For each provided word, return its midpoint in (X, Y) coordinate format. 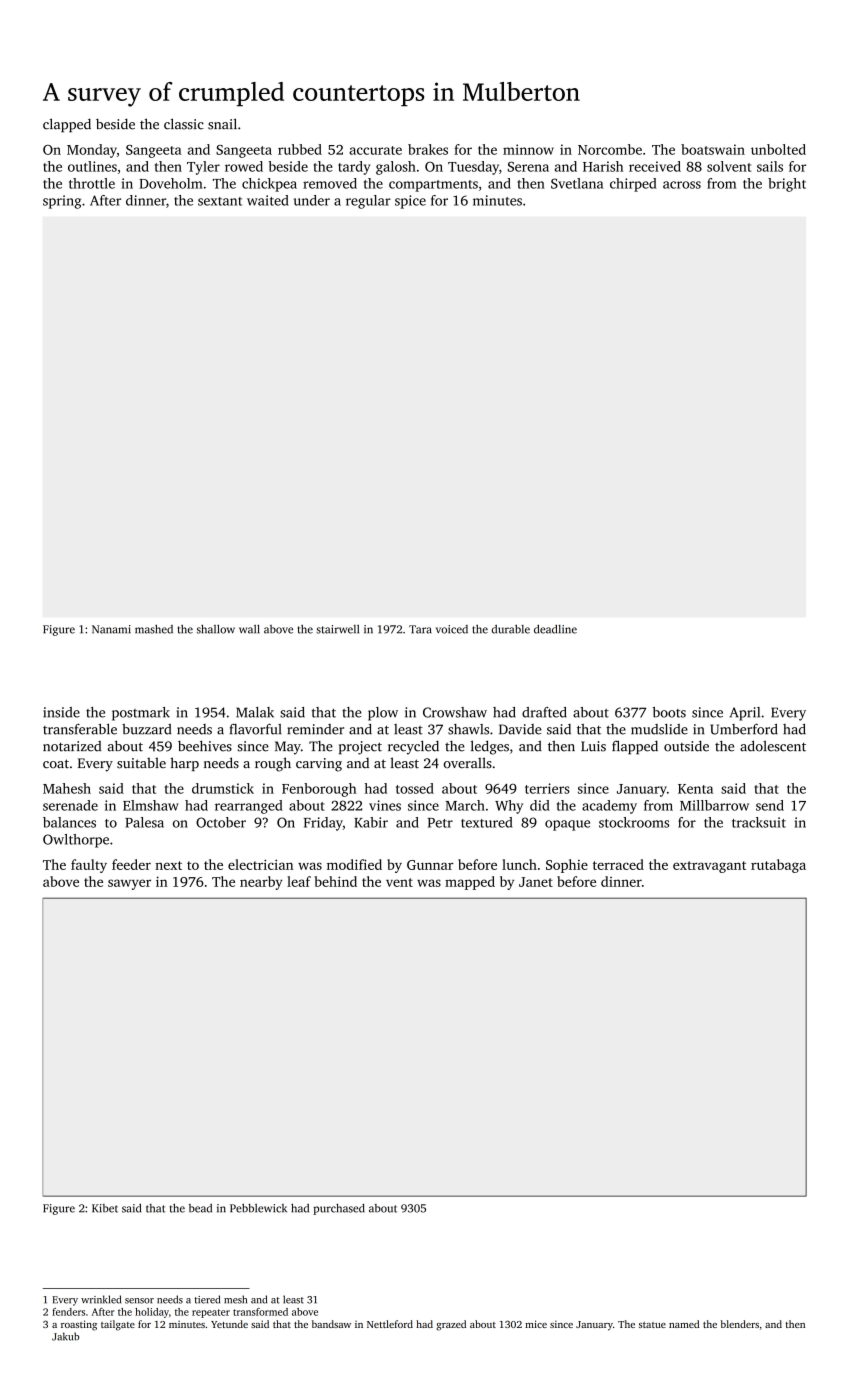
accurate (375, 150)
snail (222, 124)
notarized (72, 746)
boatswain (713, 149)
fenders (68, 1312)
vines (385, 805)
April (744, 714)
